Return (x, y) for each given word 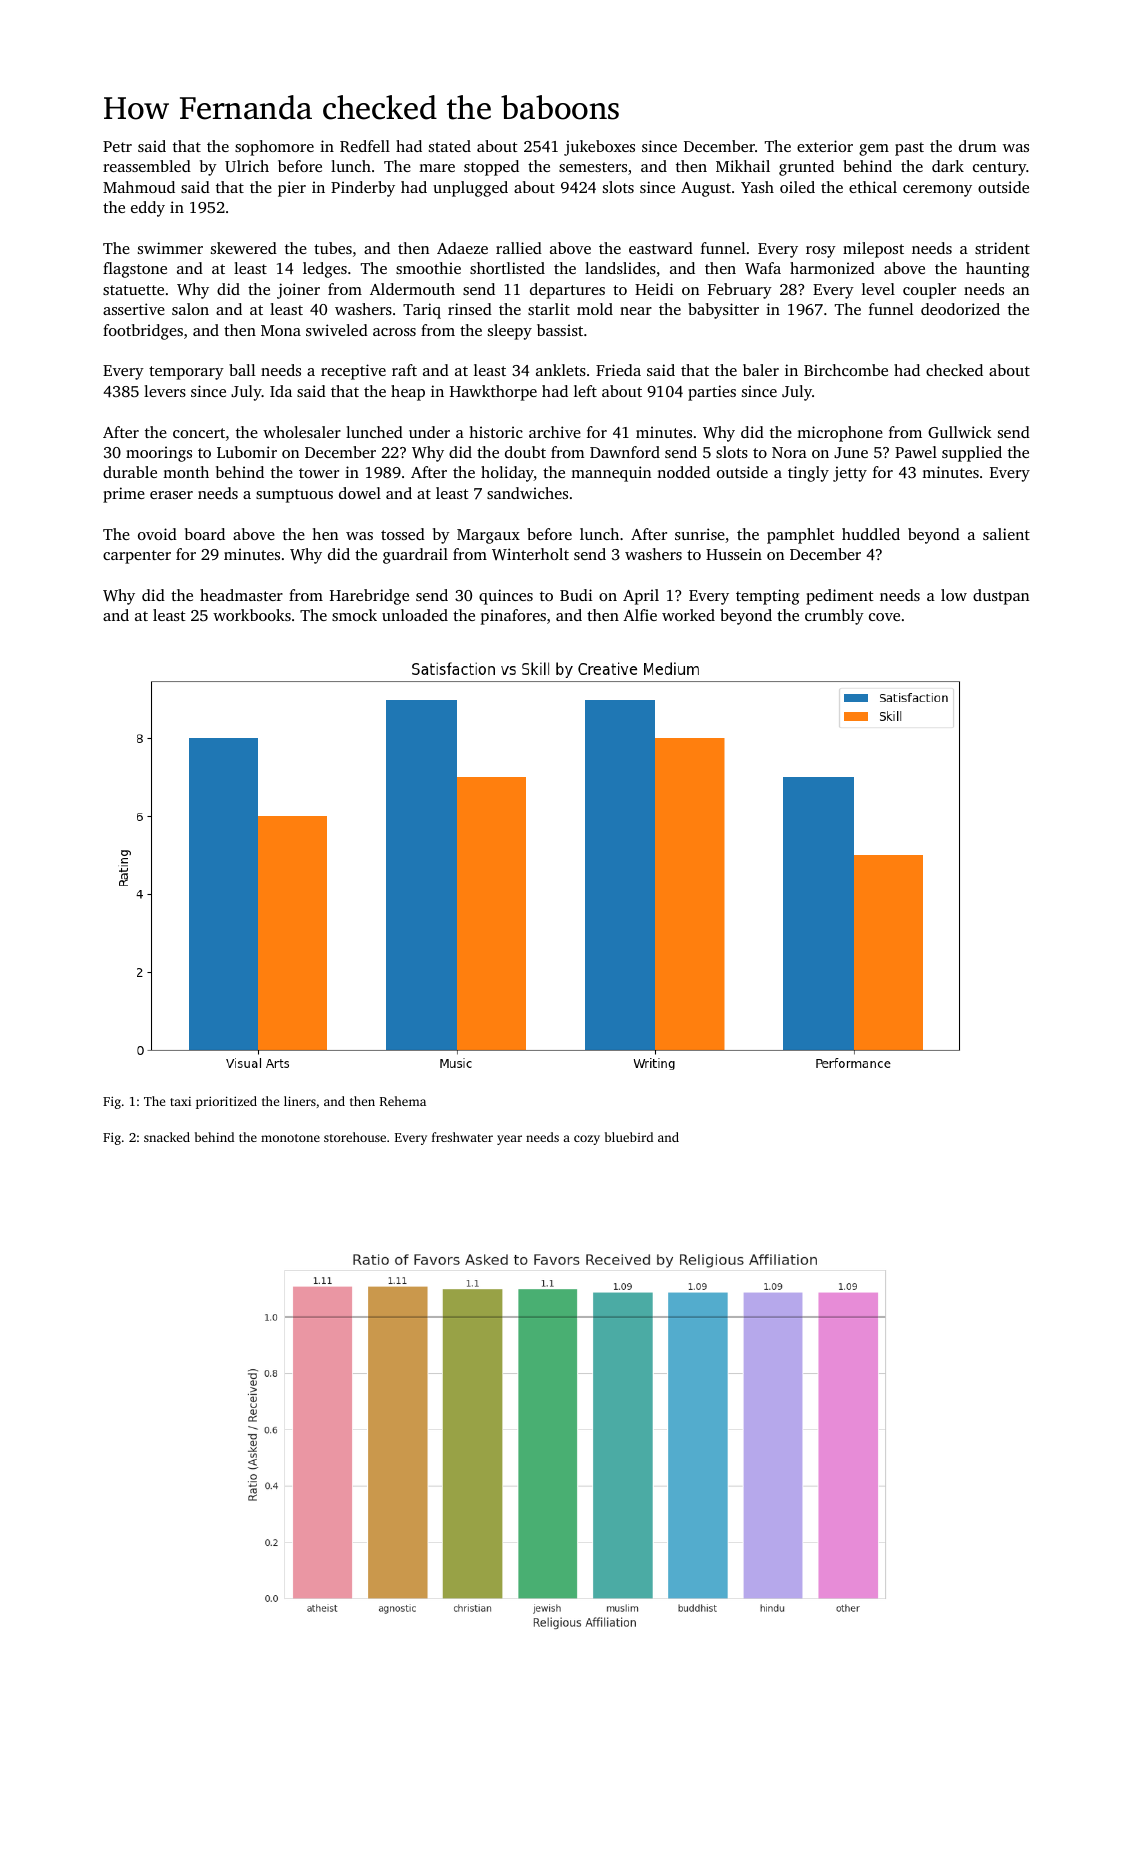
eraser (171, 495)
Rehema (403, 1101)
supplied (972, 454)
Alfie (640, 615)
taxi (180, 1101)
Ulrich (247, 166)
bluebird (629, 1137)
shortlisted (507, 268)
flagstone (135, 270)
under (429, 432)
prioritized (226, 1102)
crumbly (834, 617)
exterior (825, 146)
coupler (929, 291)
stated (450, 146)
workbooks (252, 615)
